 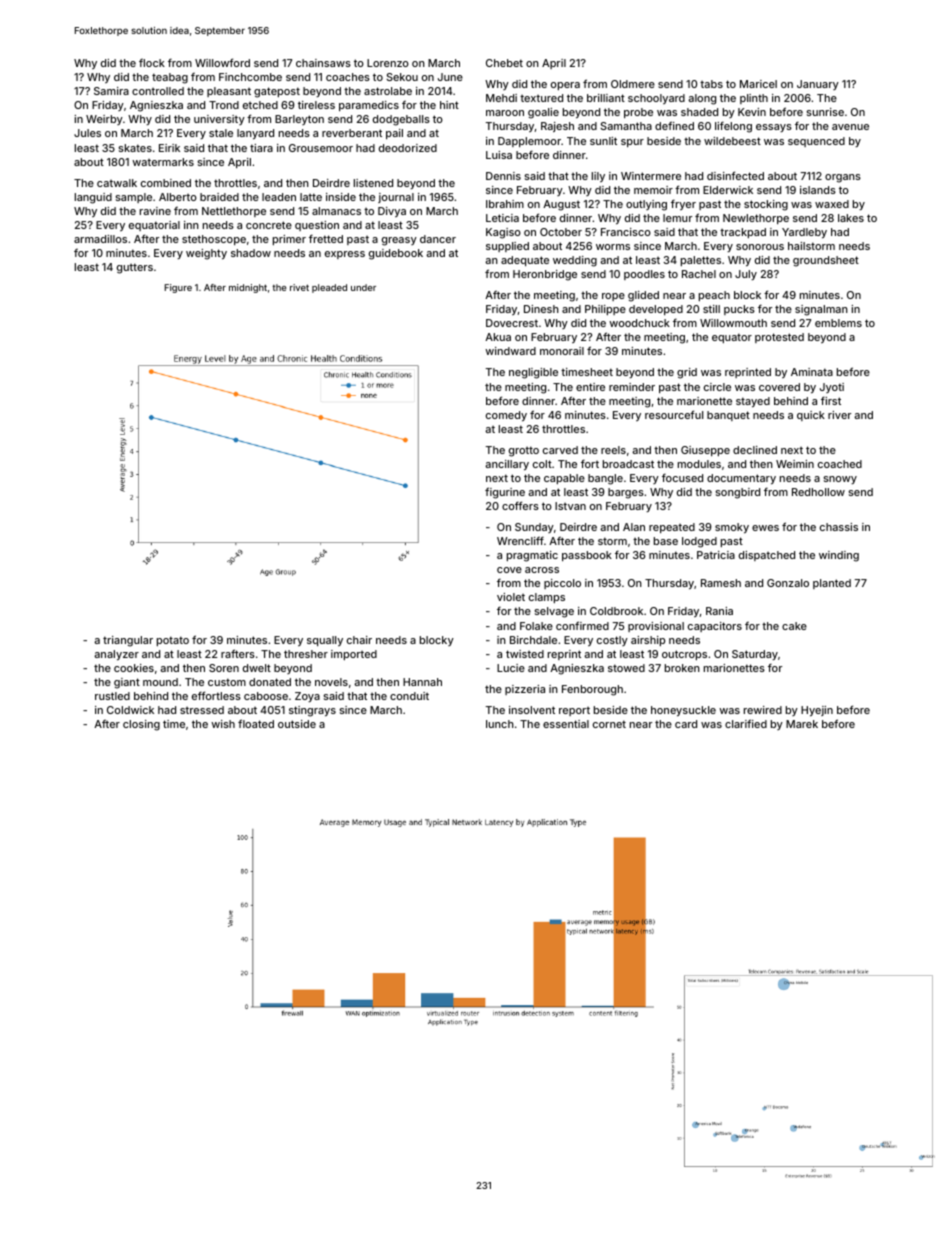 I want to click on coffers, so click(x=520, y=505).
